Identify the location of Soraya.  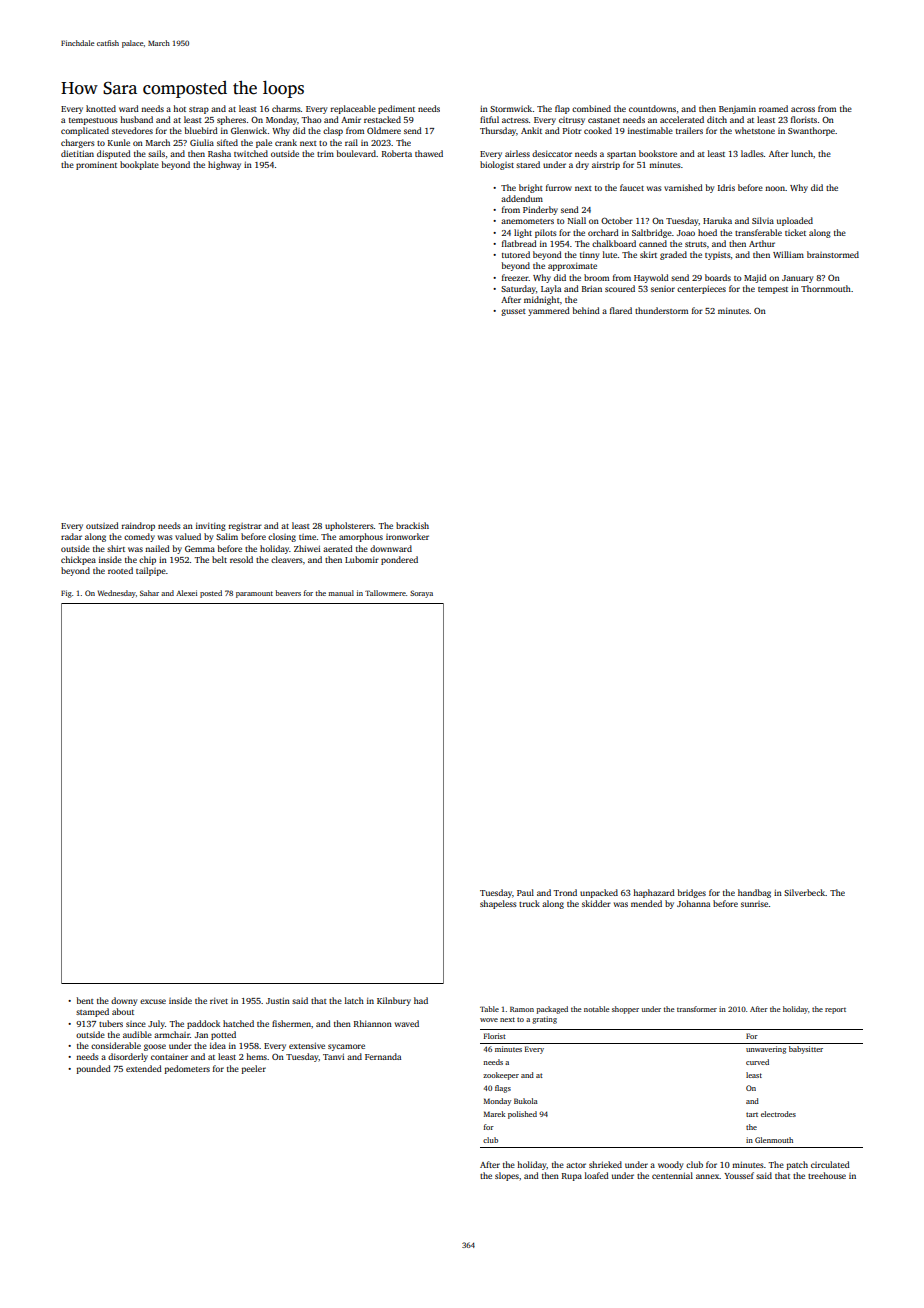
(421, 594).
